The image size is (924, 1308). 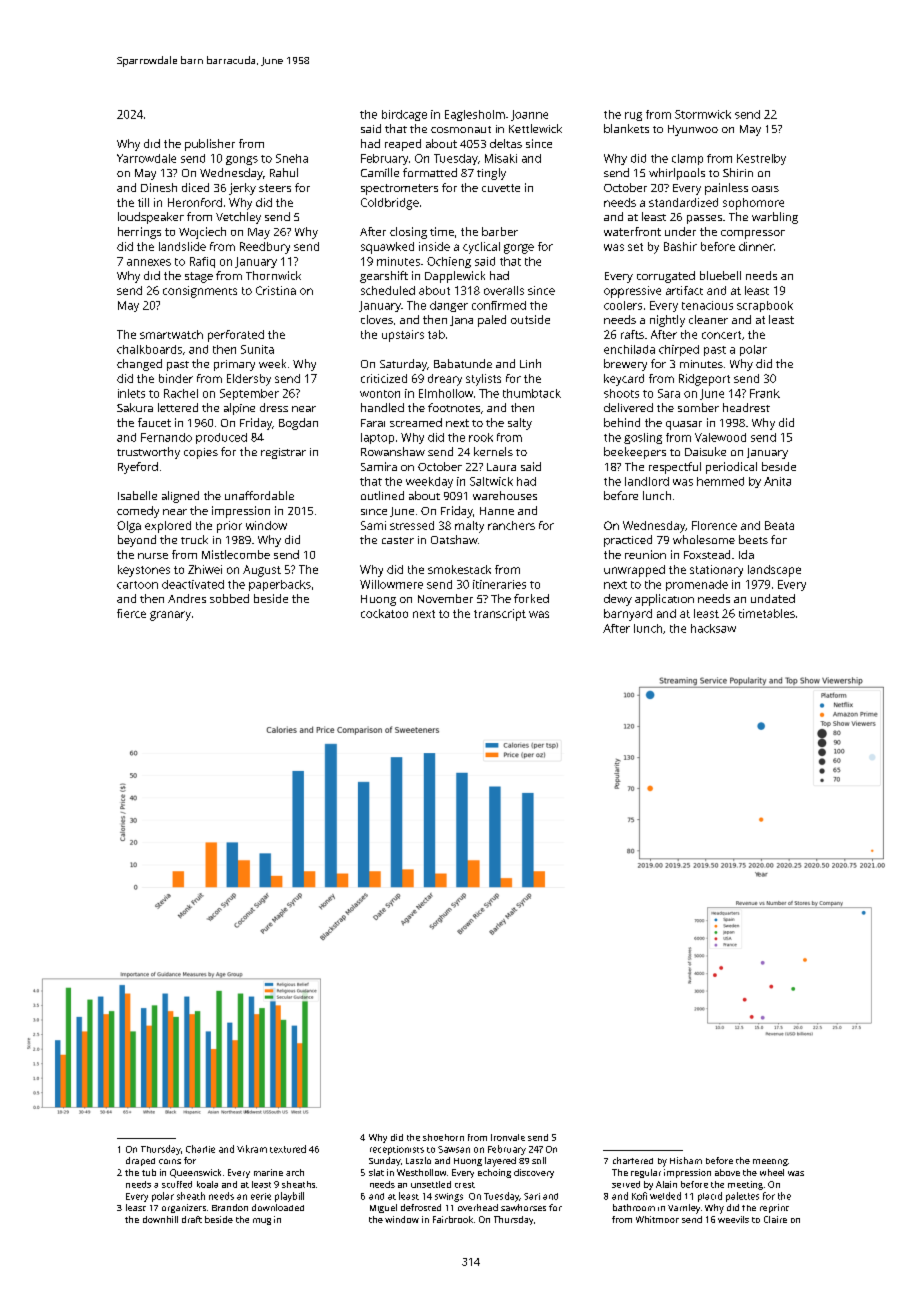 What do you see at coordinates (262, 1221) in the image?
I see `mug` at bounding box center [262, 1221].
